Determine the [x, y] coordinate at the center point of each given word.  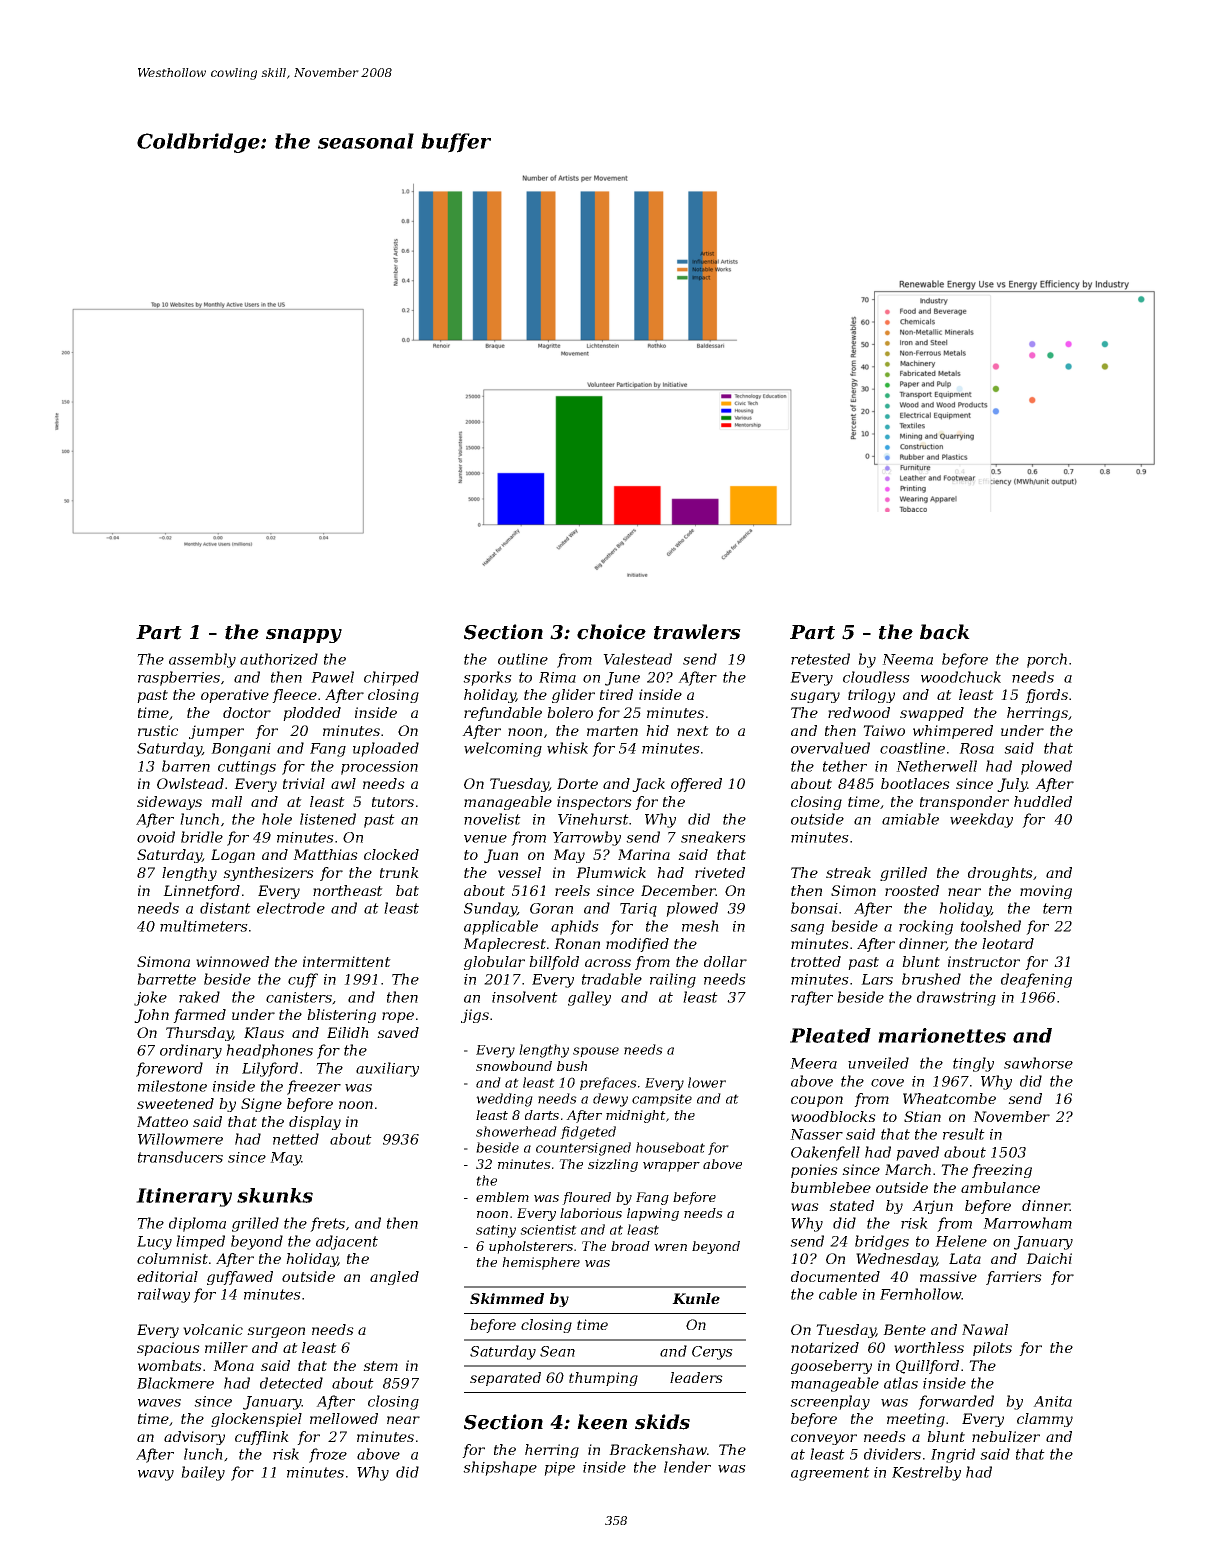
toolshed [991, 926]
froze [328, 1455]
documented [835, 1276]
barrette [166, 979]
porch [1047, 660]
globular [494, 963]
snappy [304, 636]
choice [611, 632]
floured [586, 1198]
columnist [172, 1258]
